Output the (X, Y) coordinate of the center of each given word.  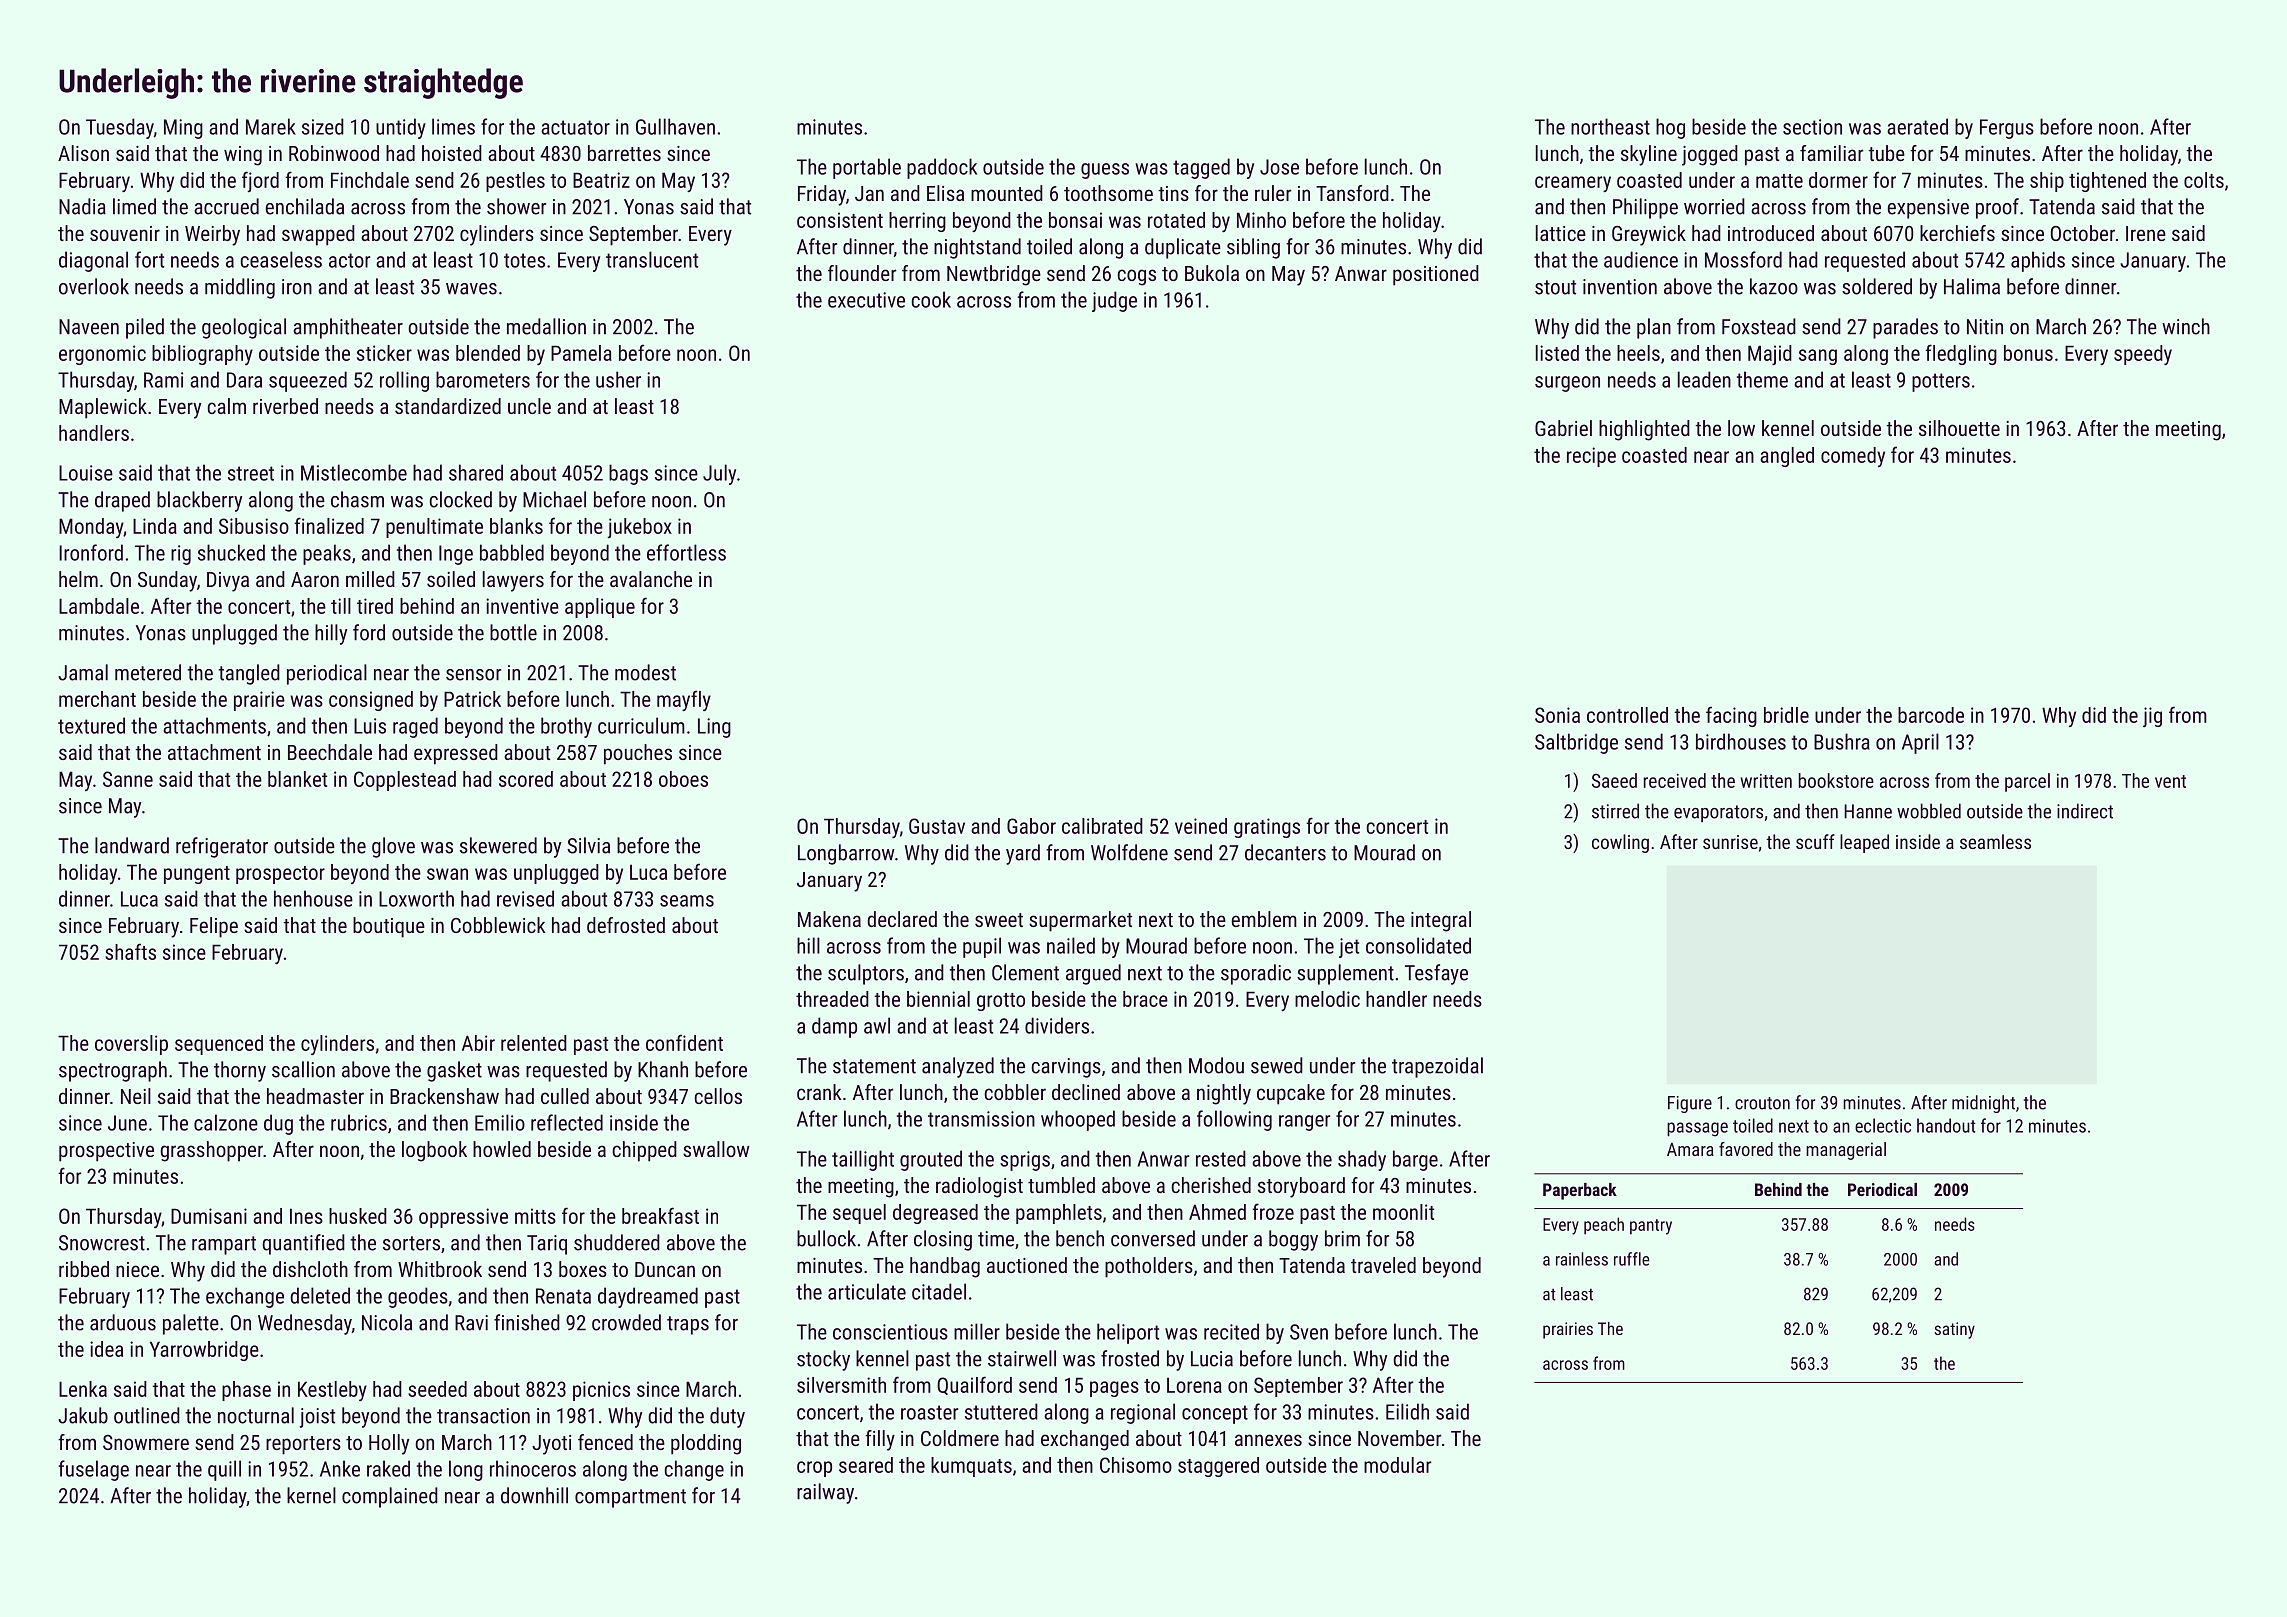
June (127, 1123)
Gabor (1031, 826)
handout (1946, 1125)
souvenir (125, 233)
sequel (859, 1214)
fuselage (94, 1470)
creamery (1573, 184)
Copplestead (405, 781)
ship (2047, 182)
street (251, 473)
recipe (1591, 457)
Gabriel (1563, 428)
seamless (1995, 841)
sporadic (1256, 974)
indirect (2085, 811)
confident (684, 1042)
